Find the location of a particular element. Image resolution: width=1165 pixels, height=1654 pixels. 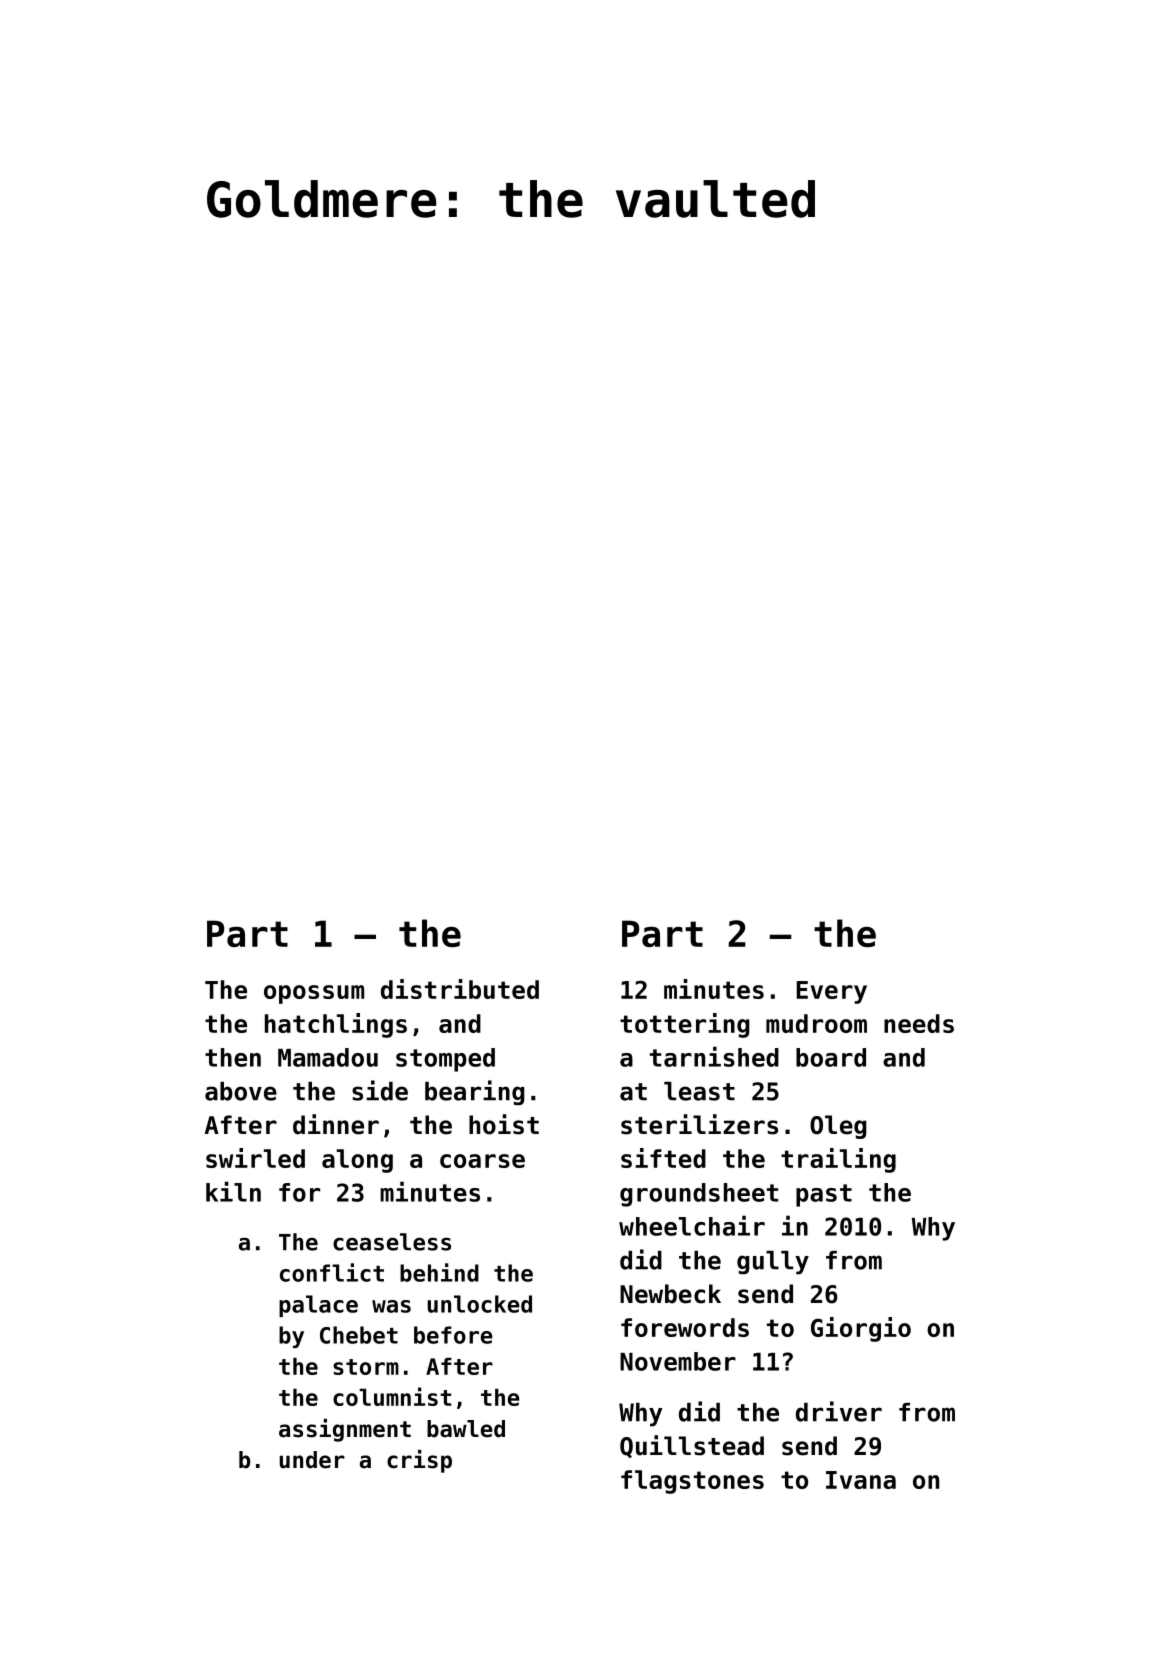

unlocked is located at coordinates (479, 1304).
